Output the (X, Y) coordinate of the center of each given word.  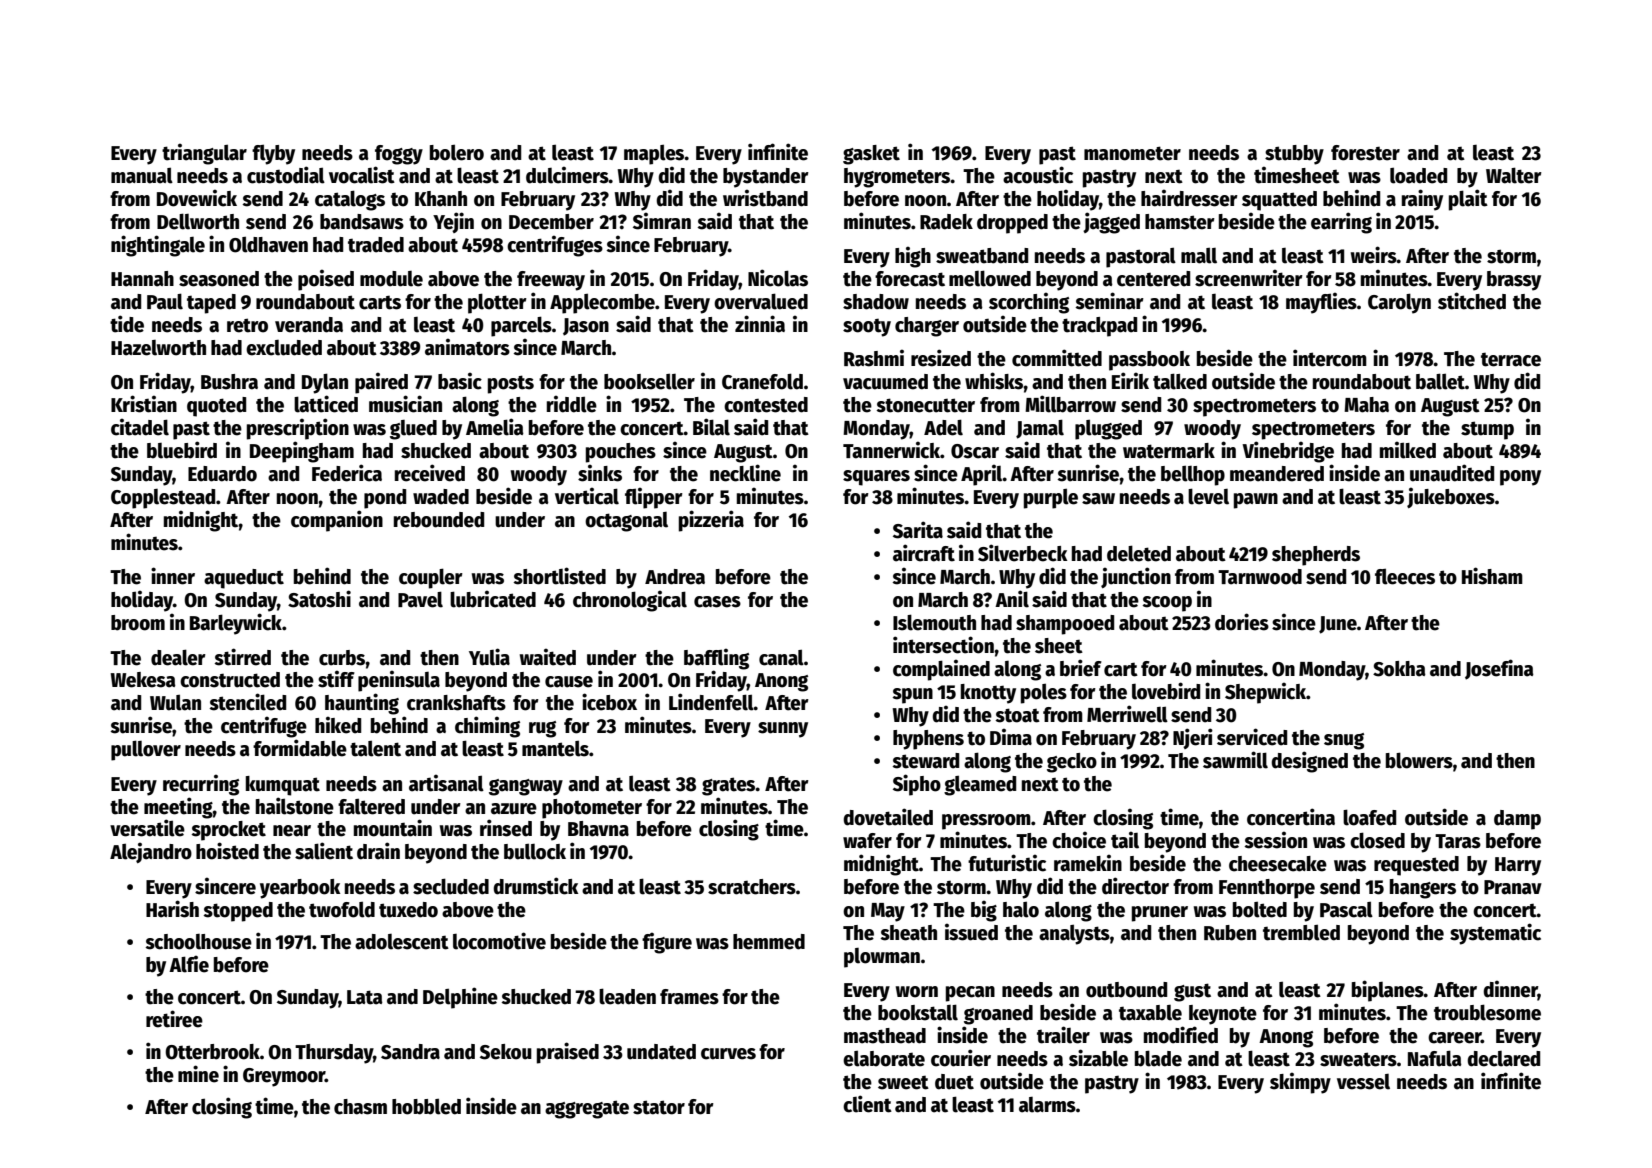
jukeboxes (1451, 497)
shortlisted (559, 576)
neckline (745, 473)
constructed (230, 680)
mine (198, 1074)
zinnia (760, 324)
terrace (1511, 359)
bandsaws (362, 222)
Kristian (144, 404)
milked (1408, 450)
